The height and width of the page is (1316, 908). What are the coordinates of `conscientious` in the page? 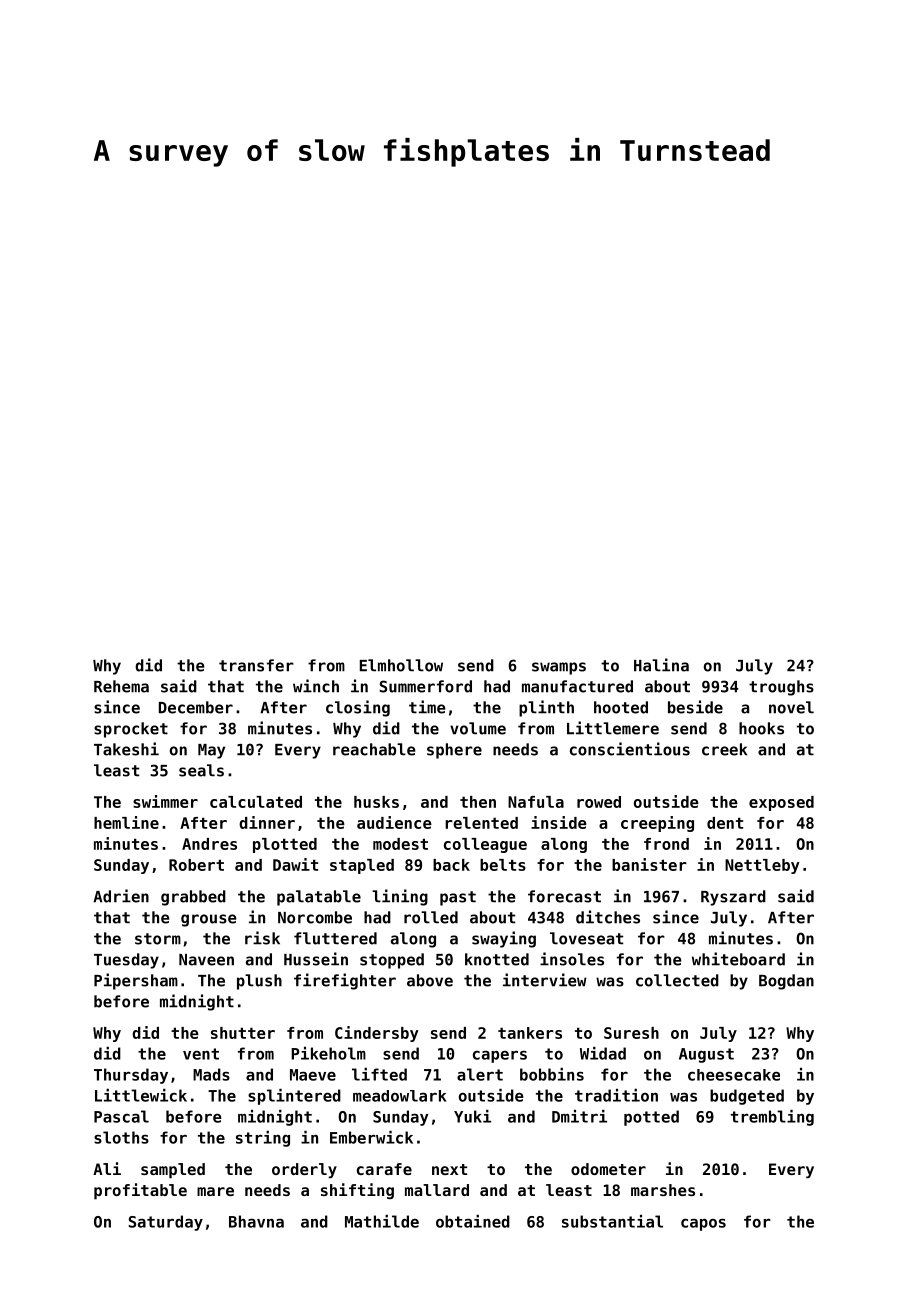 It's located at (630, 749).
